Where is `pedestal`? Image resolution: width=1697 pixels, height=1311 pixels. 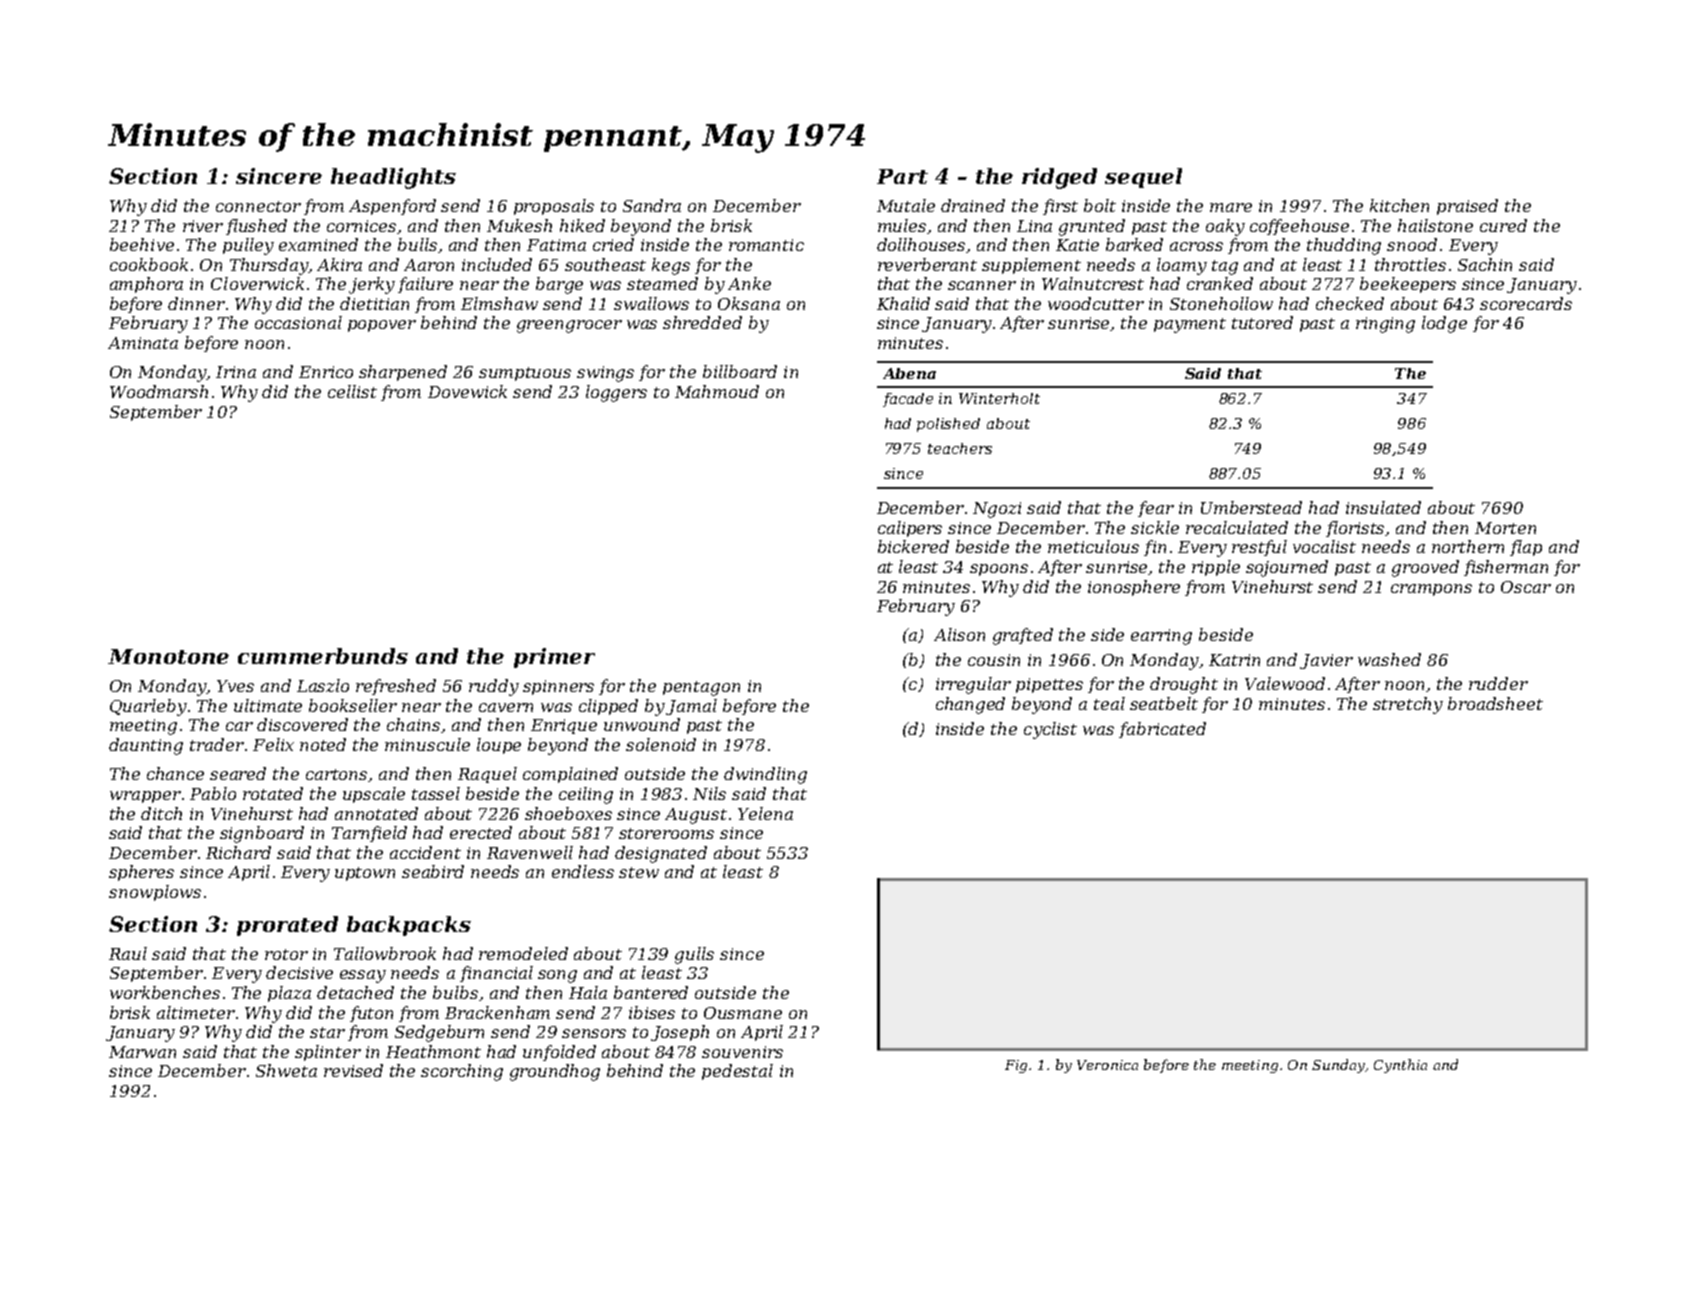 pedestal is located at coordinates (737, 1072).
